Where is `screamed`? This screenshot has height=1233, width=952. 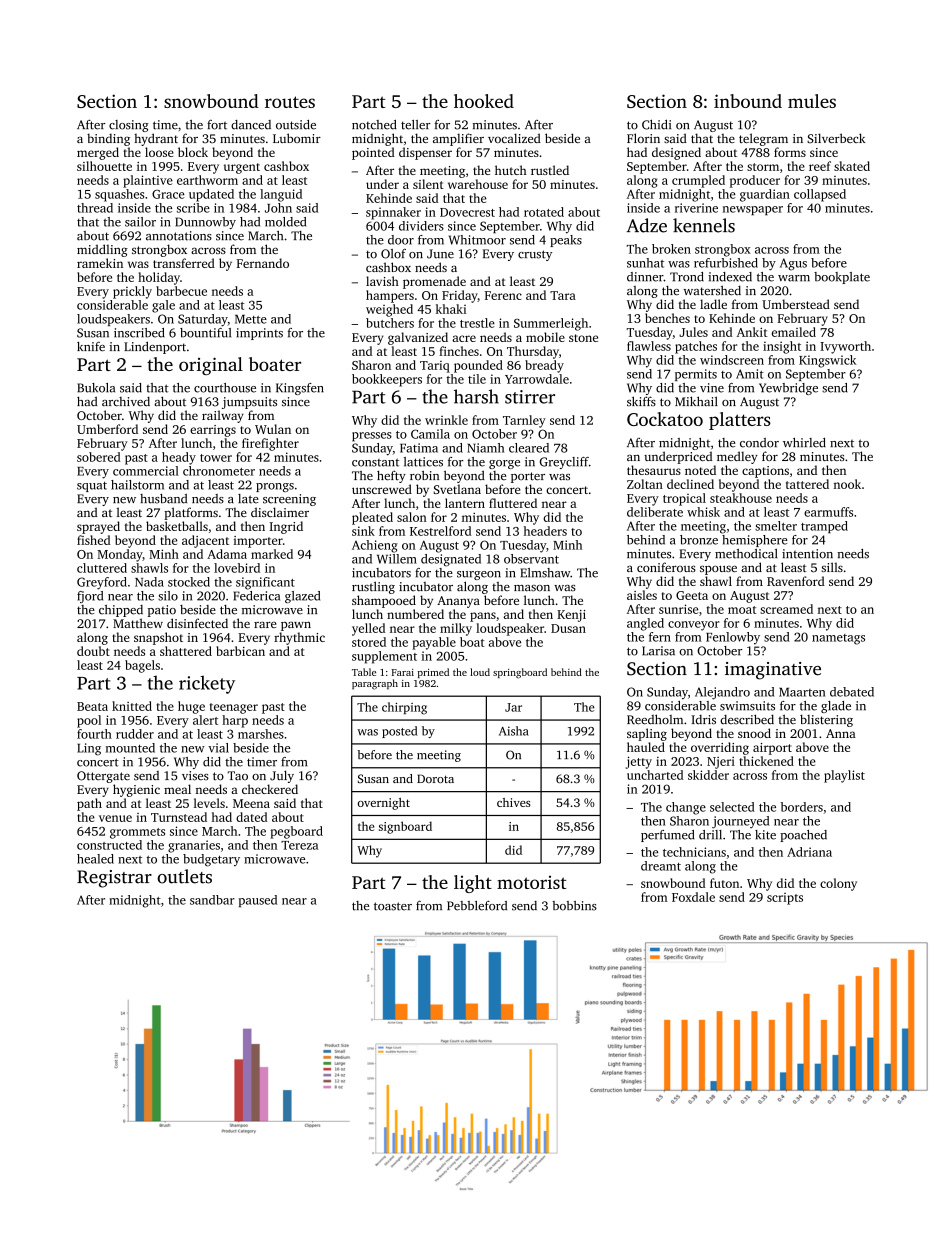
screamed is located at coordinates (786, 609).
